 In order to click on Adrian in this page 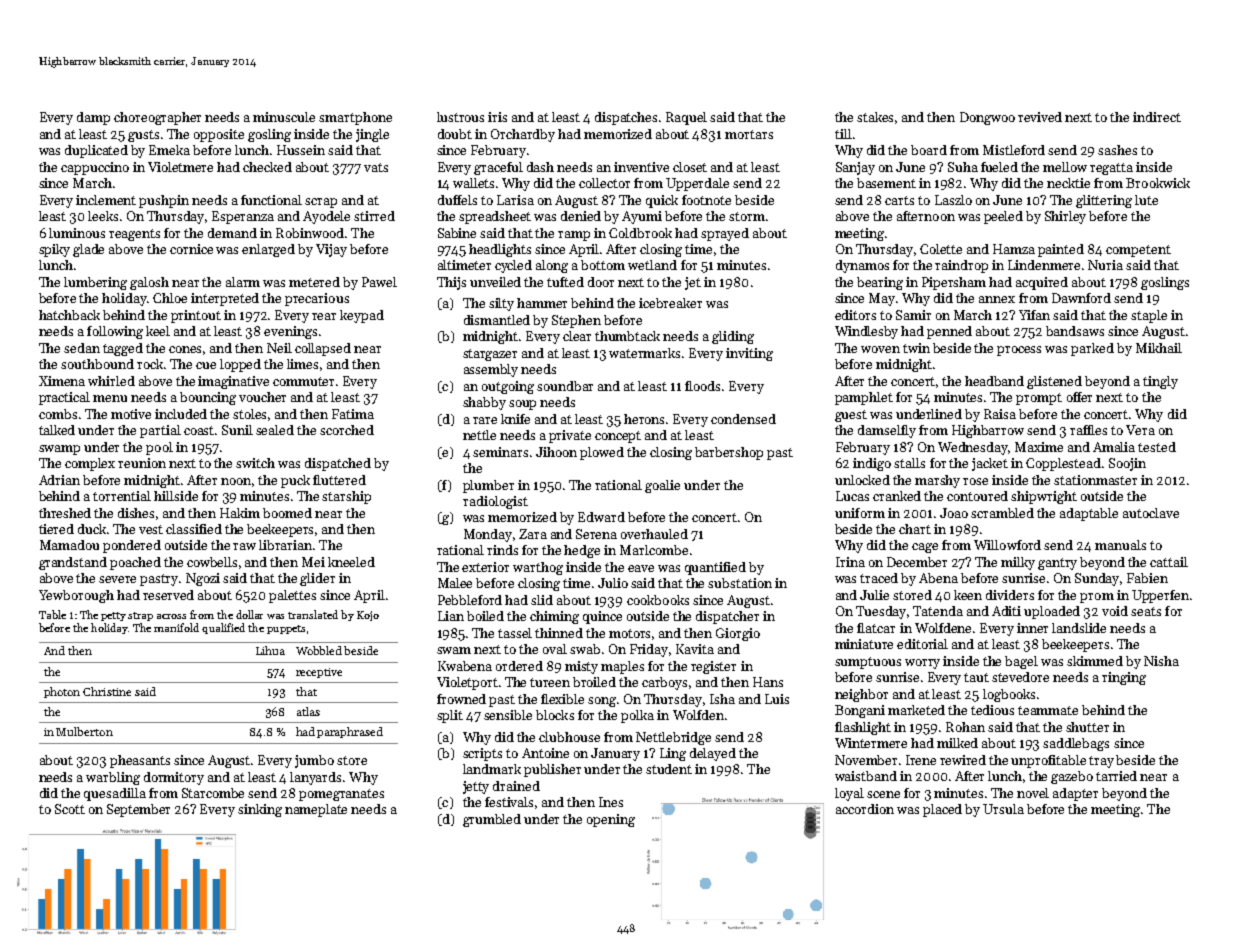, I will do `click(59, 480)`.
